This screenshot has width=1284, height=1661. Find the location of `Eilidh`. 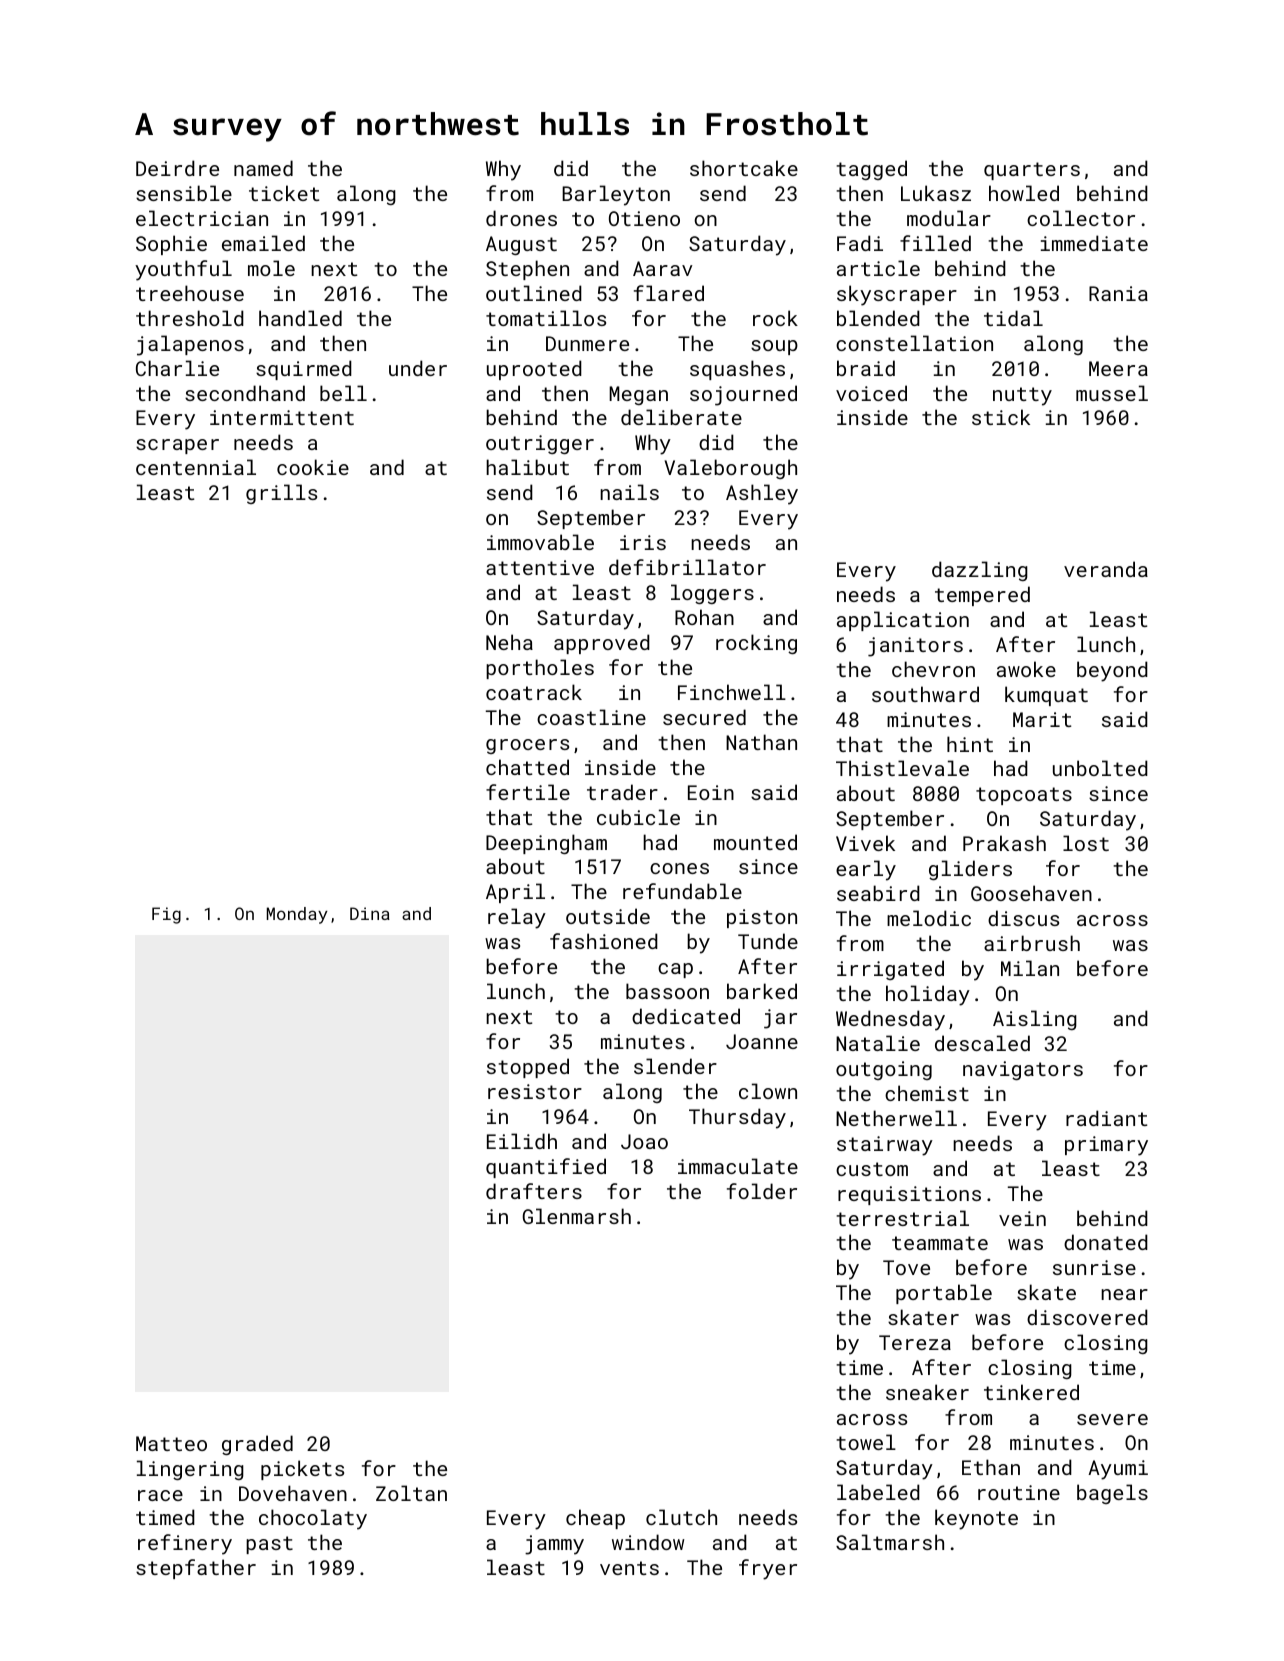

Eilidh is located at coordinates (522, 1141).
